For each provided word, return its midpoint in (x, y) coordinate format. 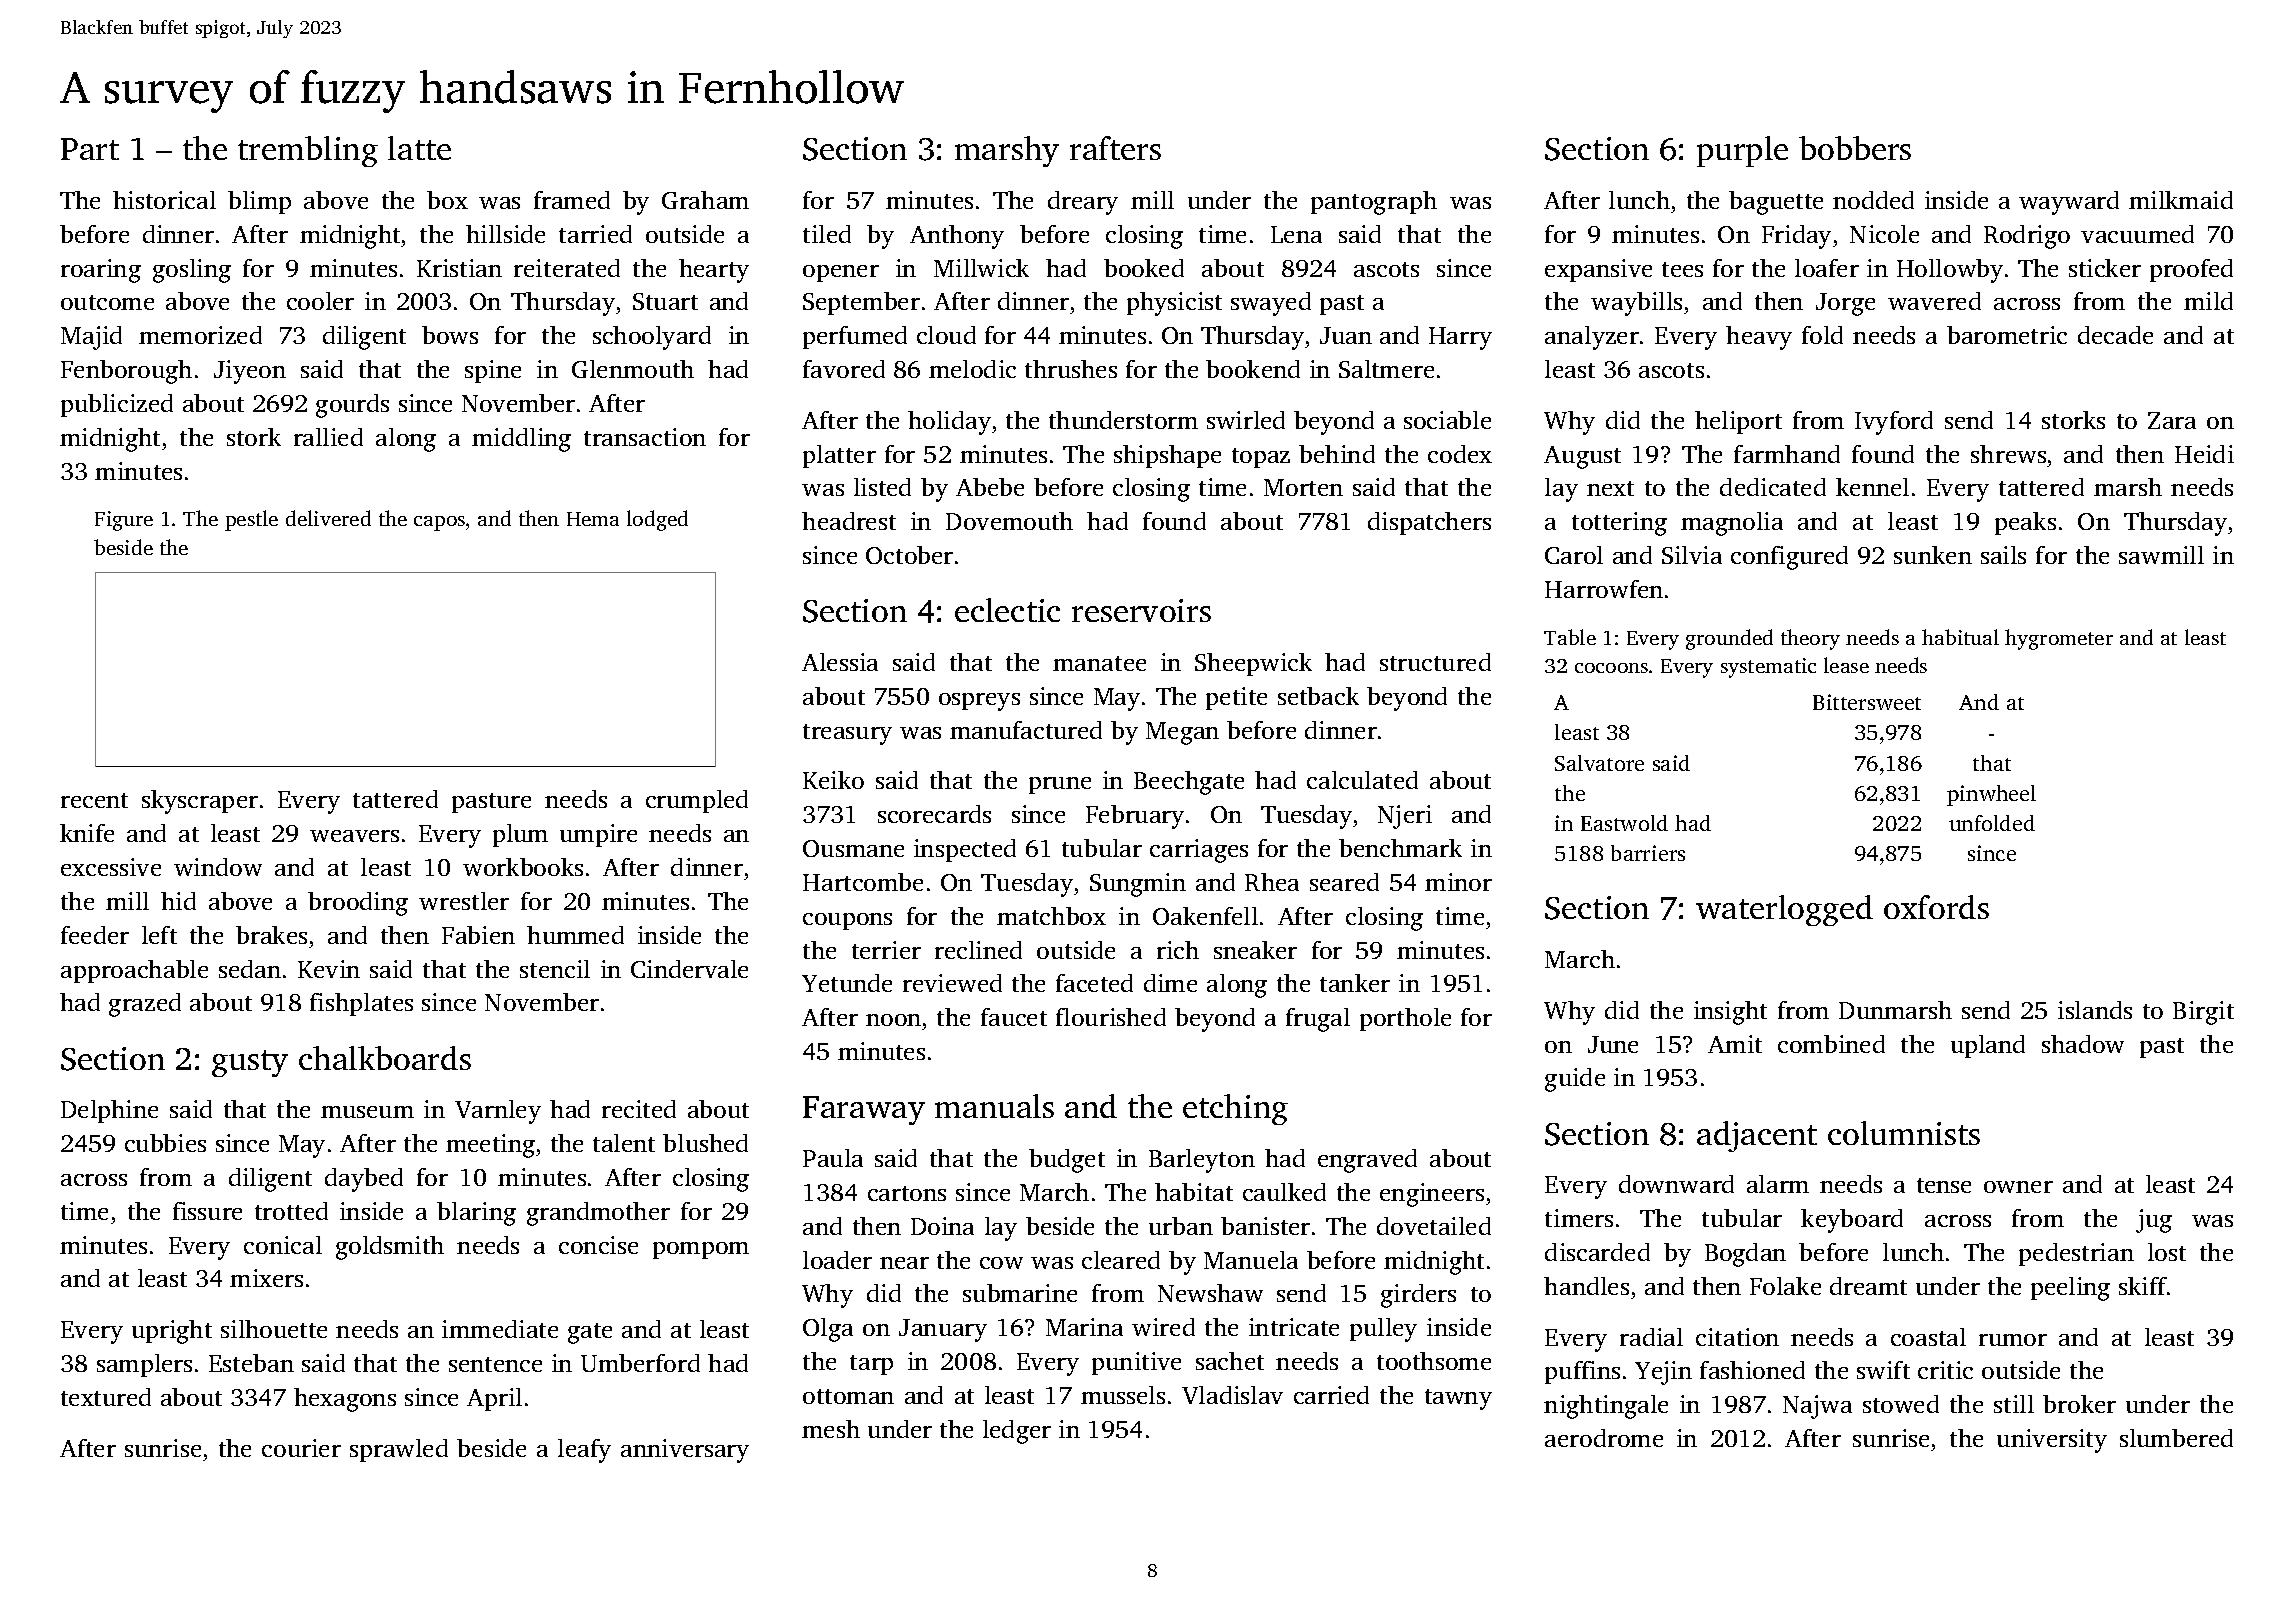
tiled (827, 234)
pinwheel (1991, 795)
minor (1458, 882)
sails (2003, 555)
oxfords (1936, 907)
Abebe (990, 487)
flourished (1111, 1017)
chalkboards (385, 1058)
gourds (352, 406)
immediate (500, 1329)
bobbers (1855, 148)
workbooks (523, 867)
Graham (705, 200)
